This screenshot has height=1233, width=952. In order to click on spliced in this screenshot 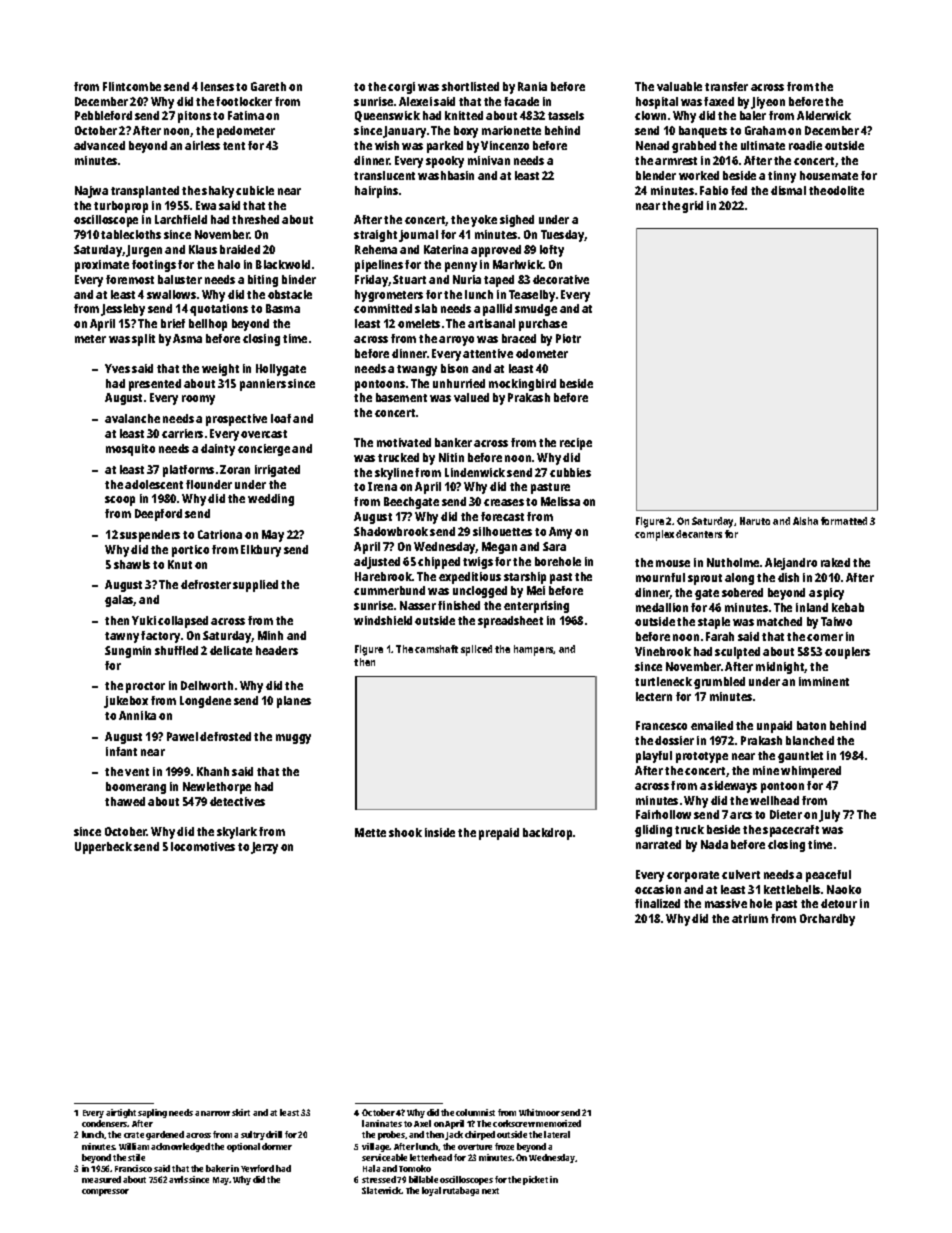, I will do `click(476, 650)`.
